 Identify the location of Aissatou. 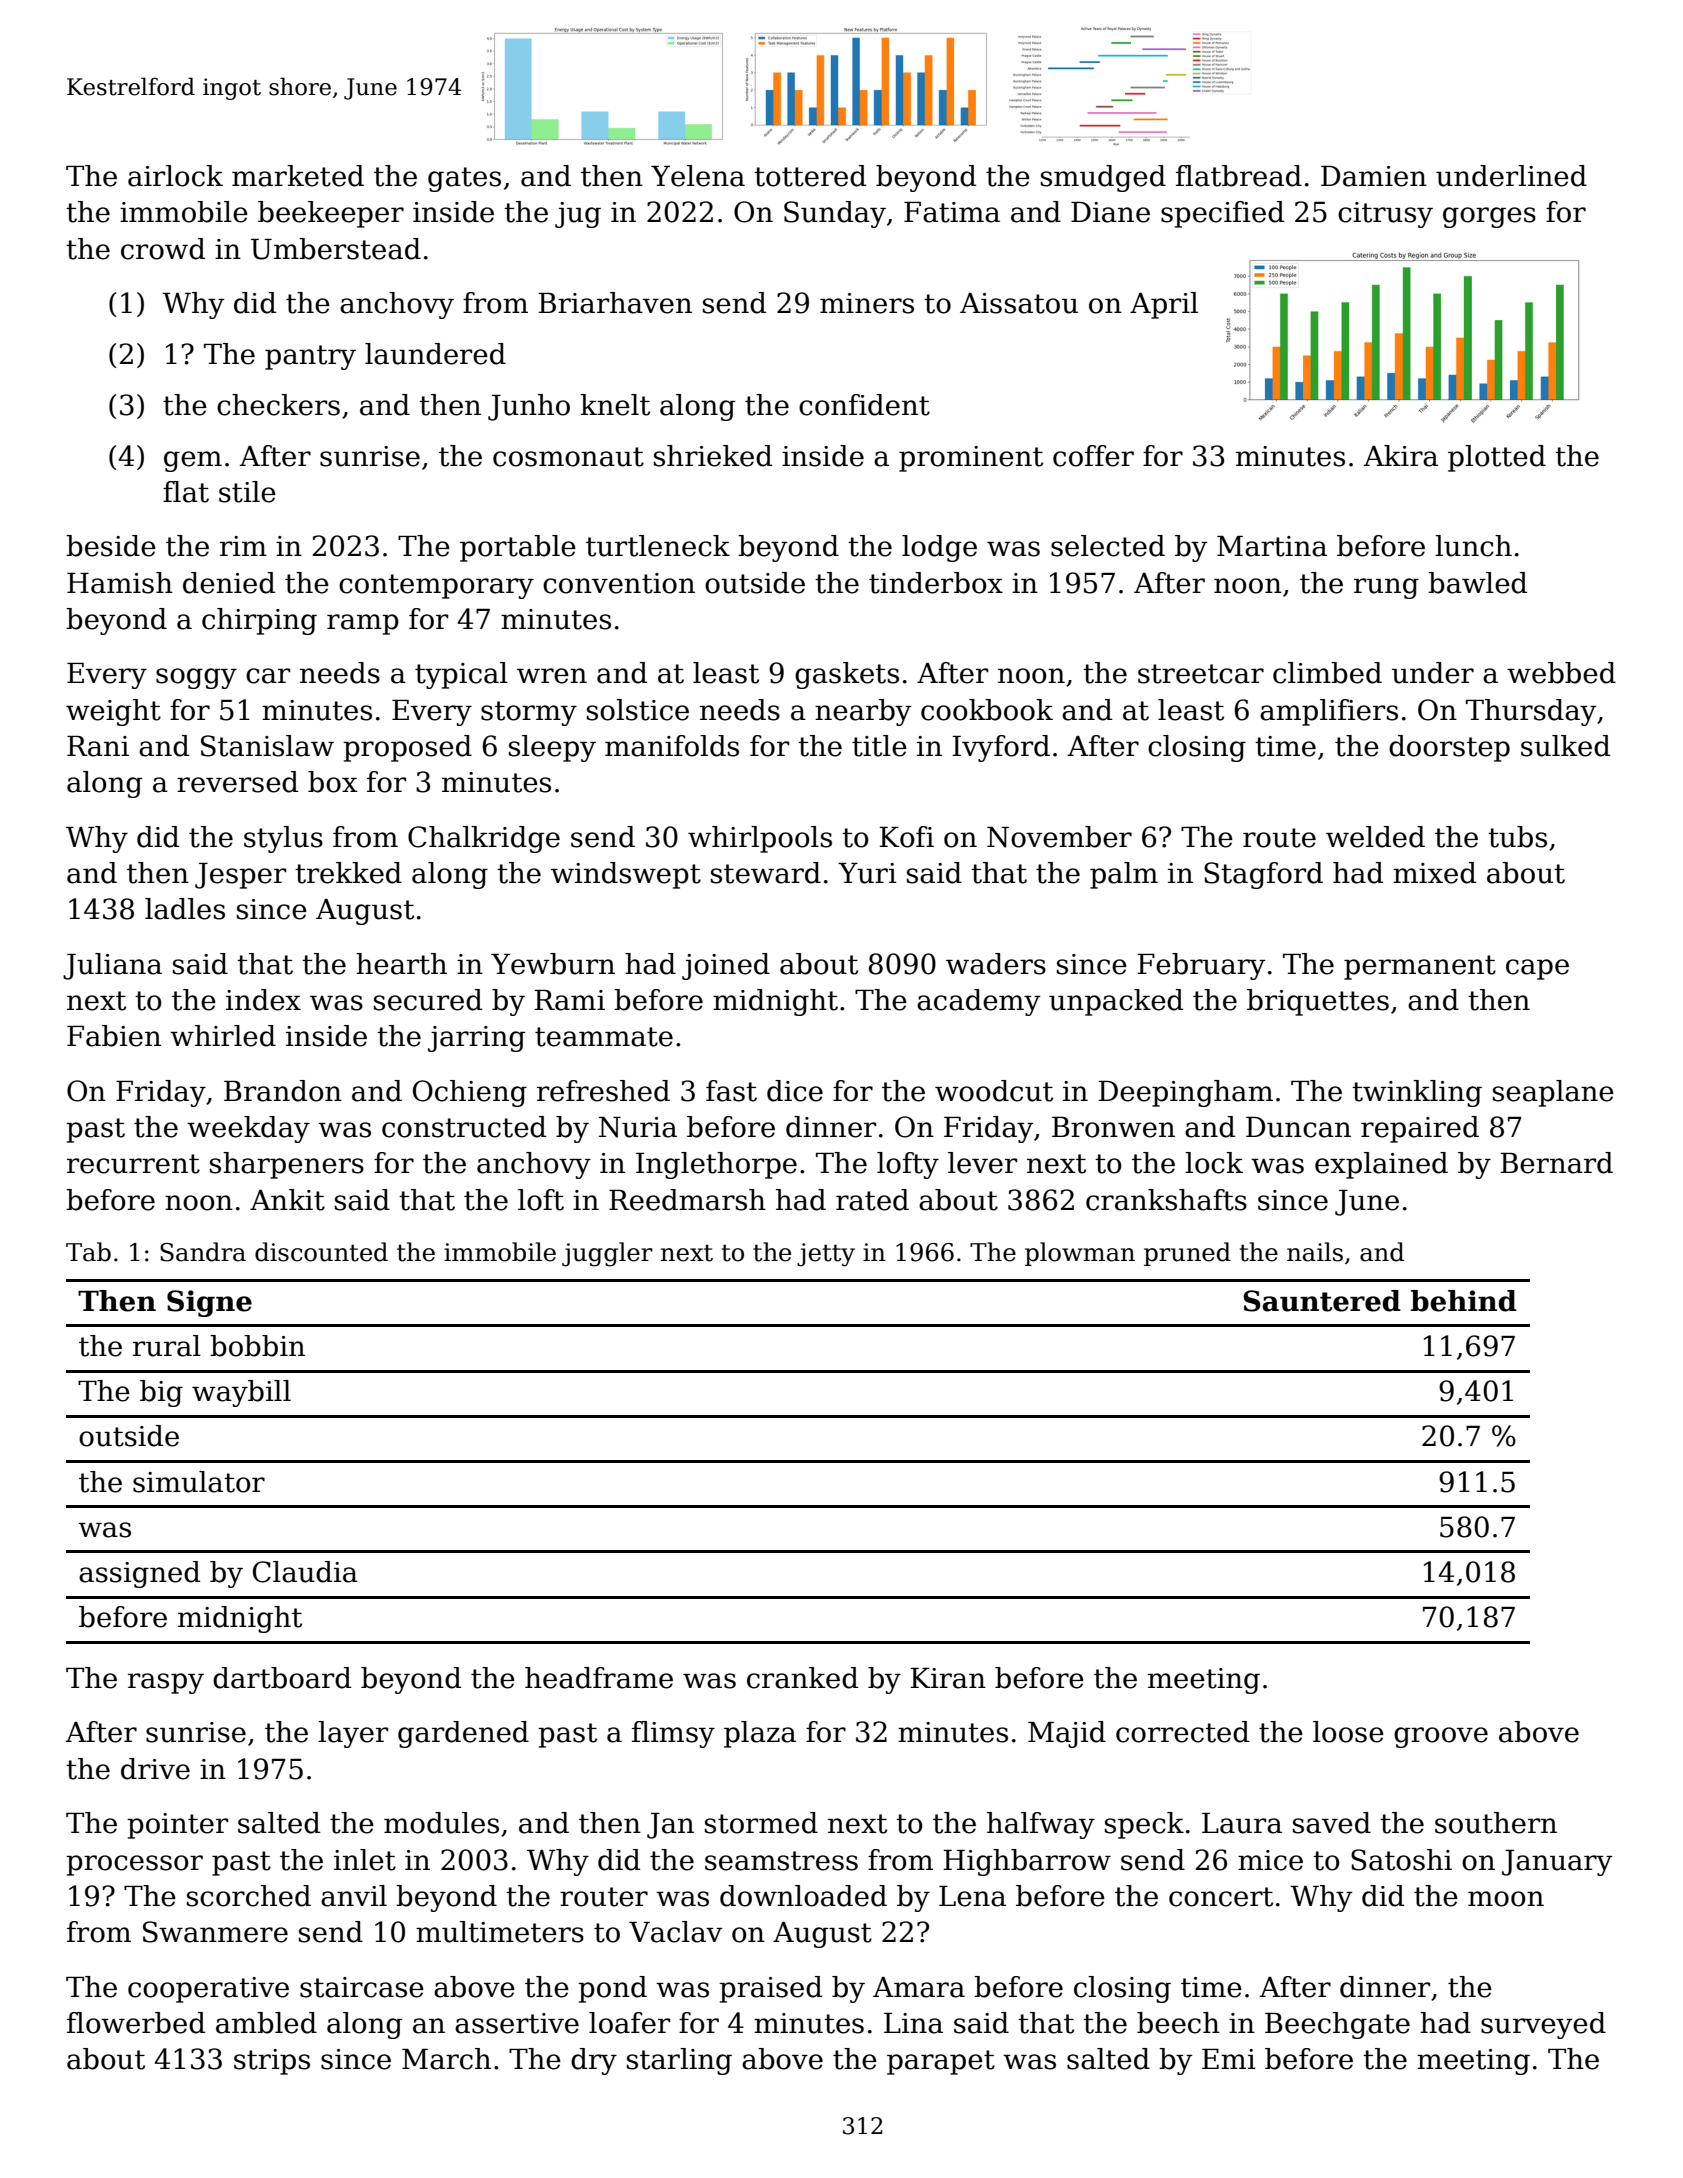
(1019, 303).
